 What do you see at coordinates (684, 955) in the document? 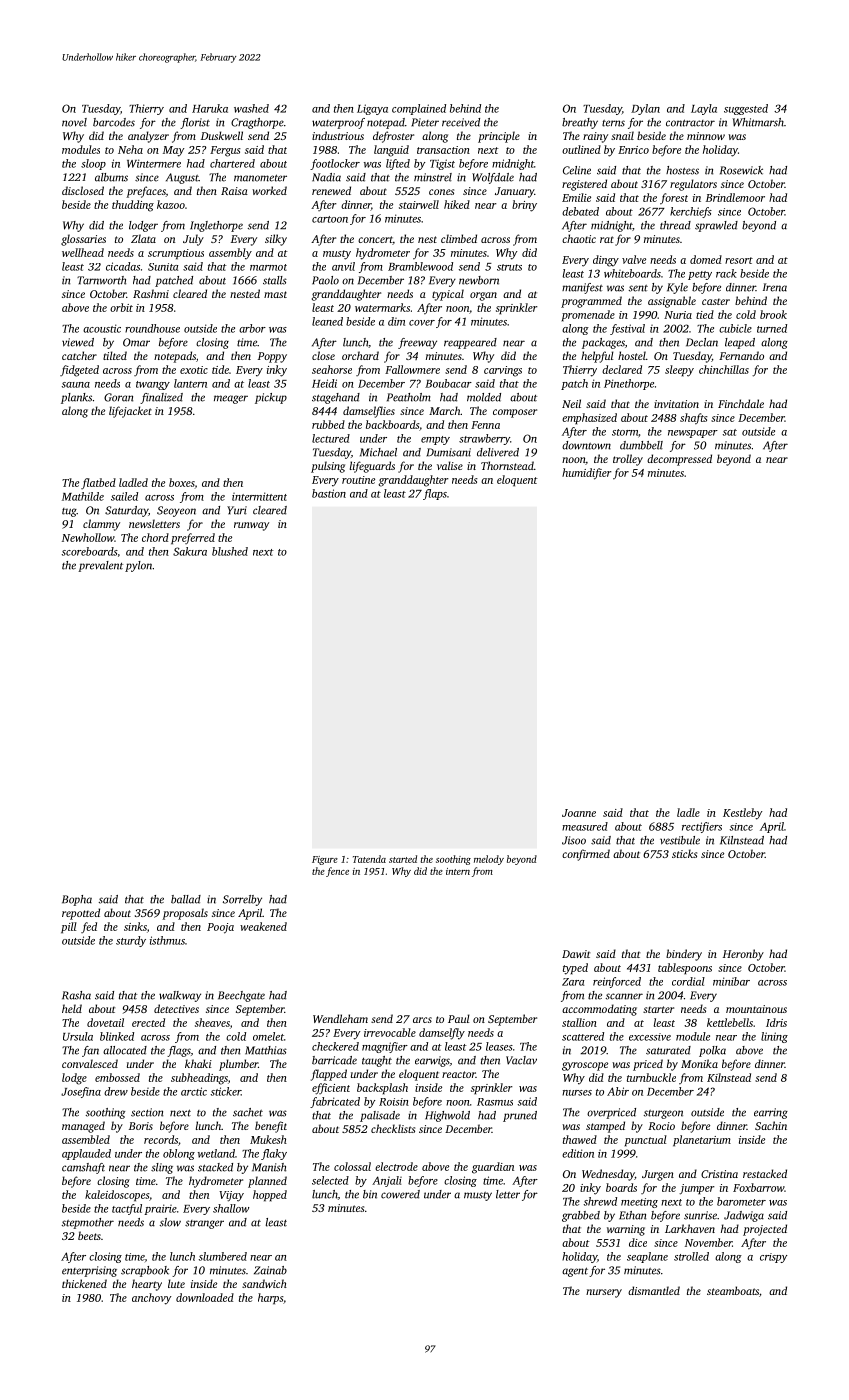
I see `bindery` at bounding box center [684, 955].
